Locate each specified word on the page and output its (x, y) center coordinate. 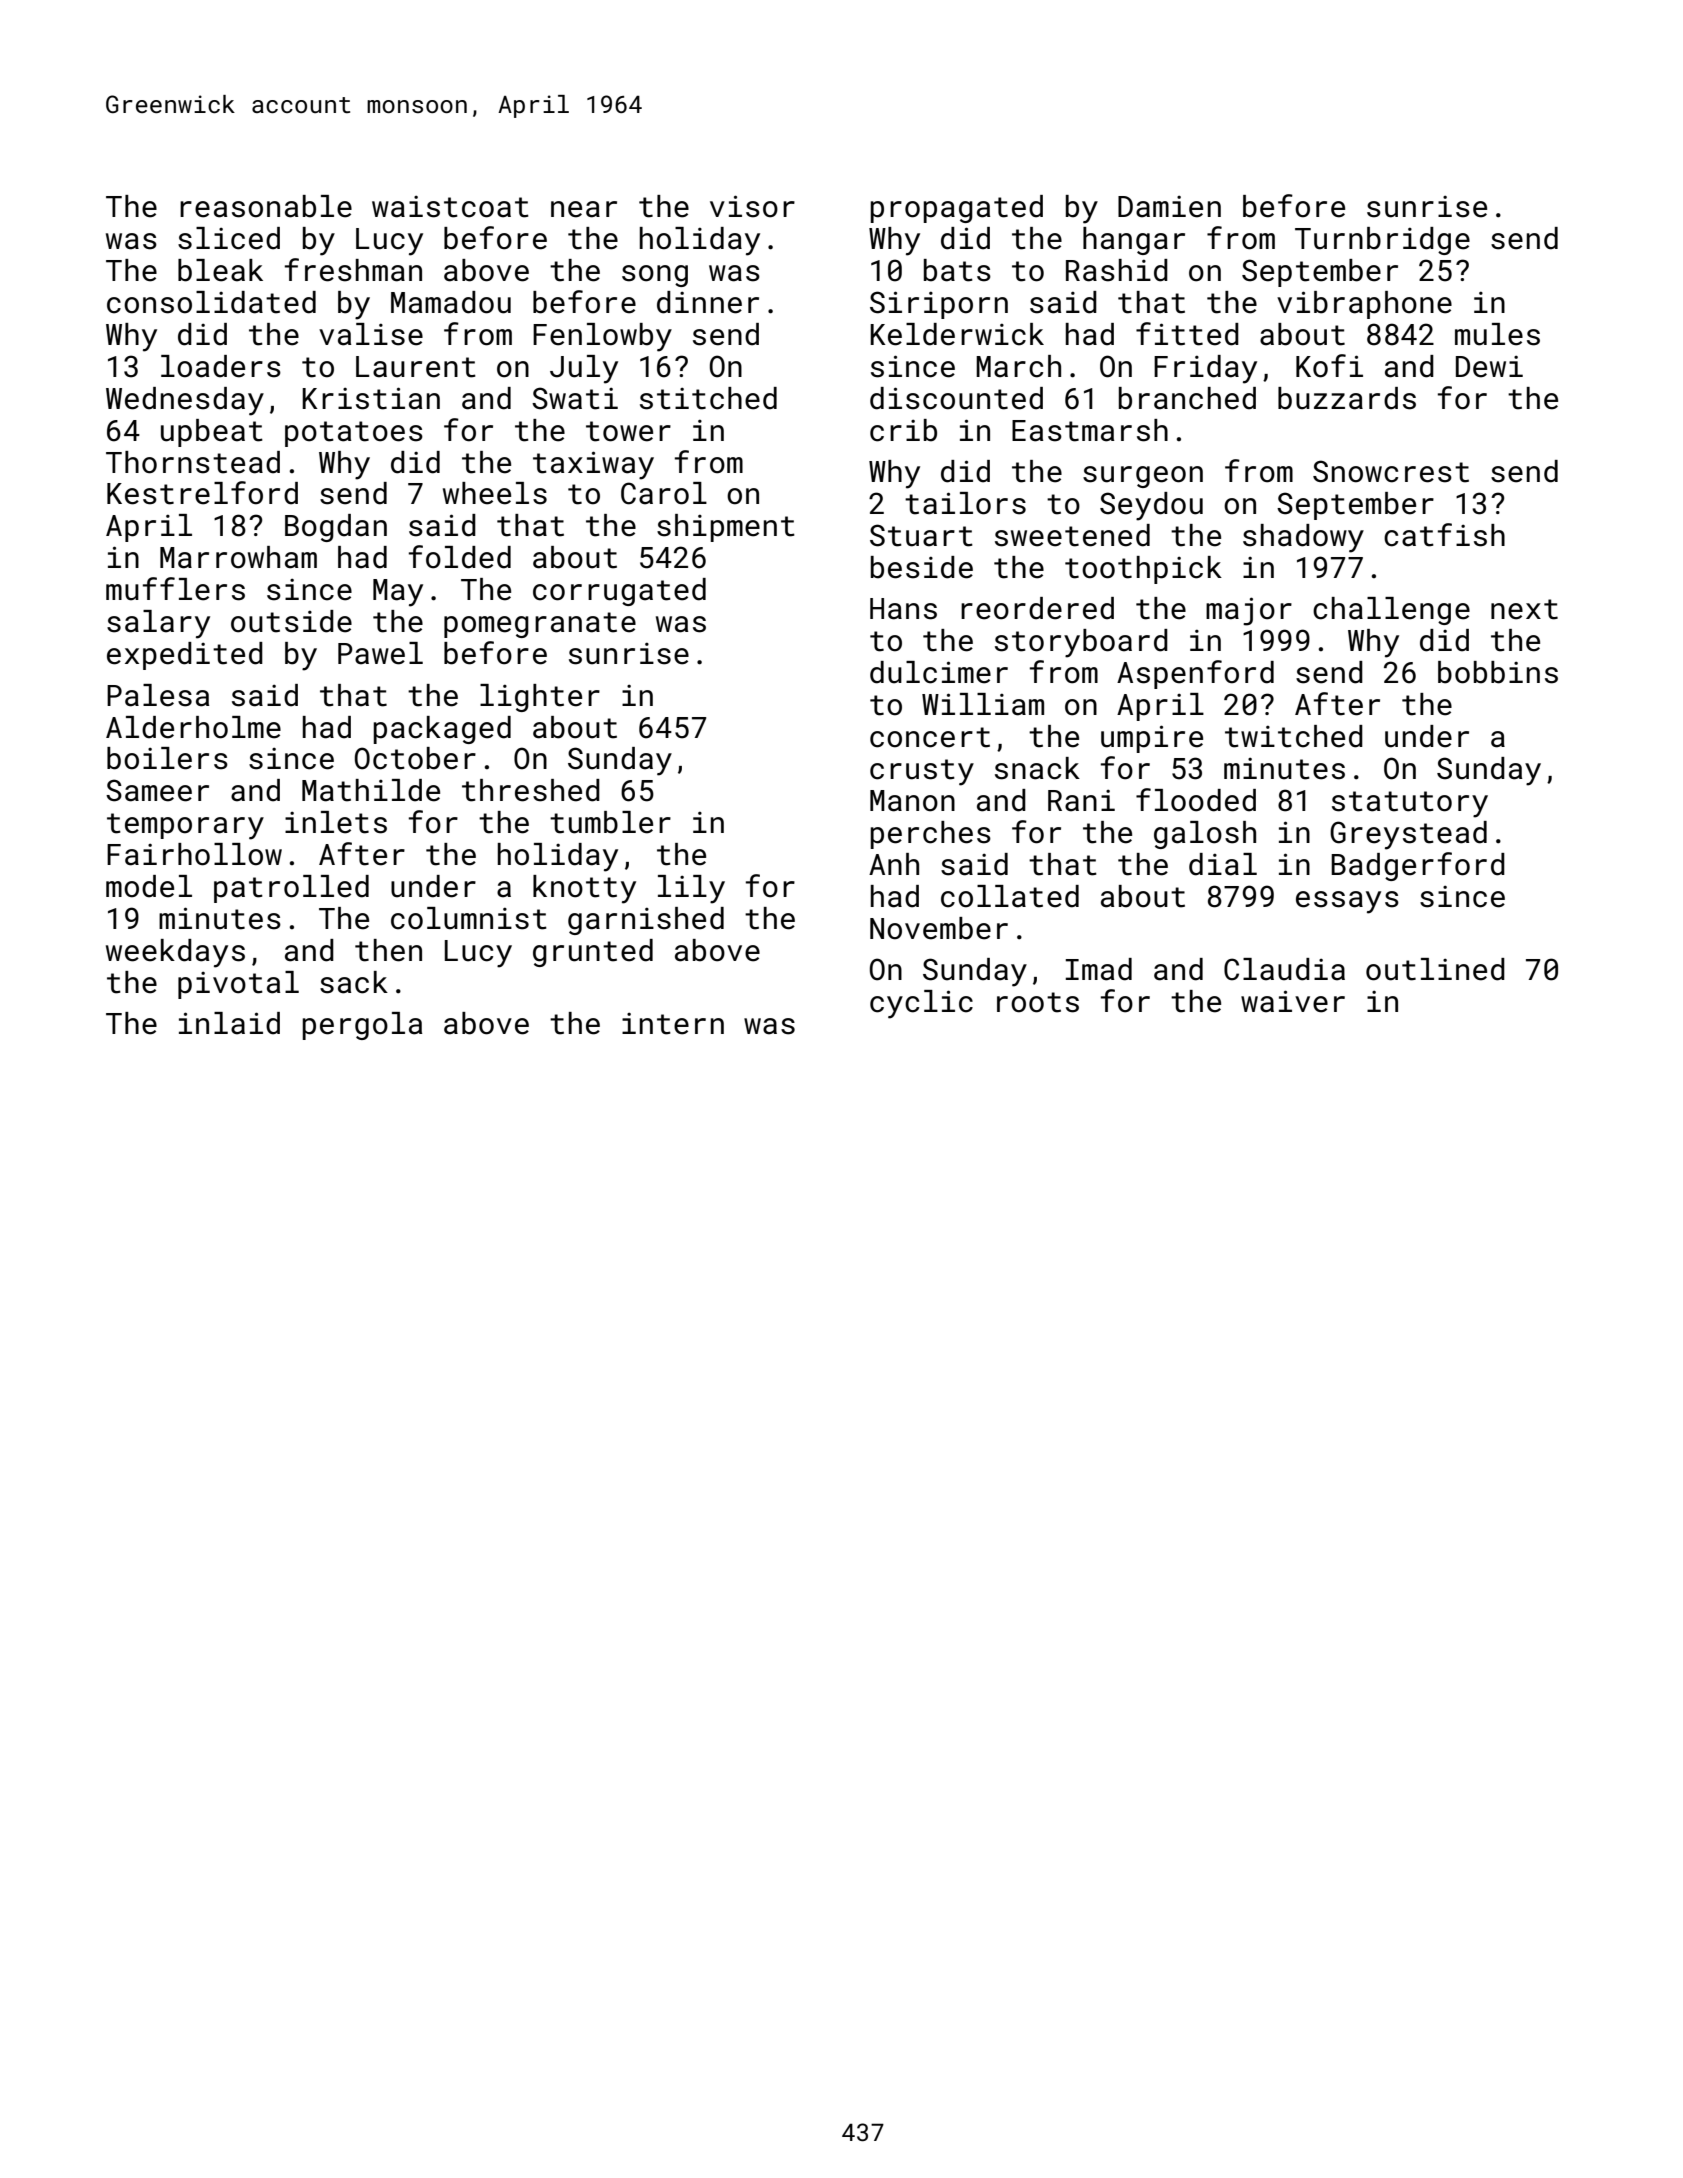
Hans (903, 609)
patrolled (291, 889)
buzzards (1347, 398)
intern (673, 1024)
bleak (220, 270)
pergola (362, 1026)
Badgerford (1418, 866)
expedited (185, 656)
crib (903, 430)
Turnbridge (1382, 241)
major (1249, 611)
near (584, 209)
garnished (646, 921)
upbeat (212, 433)
